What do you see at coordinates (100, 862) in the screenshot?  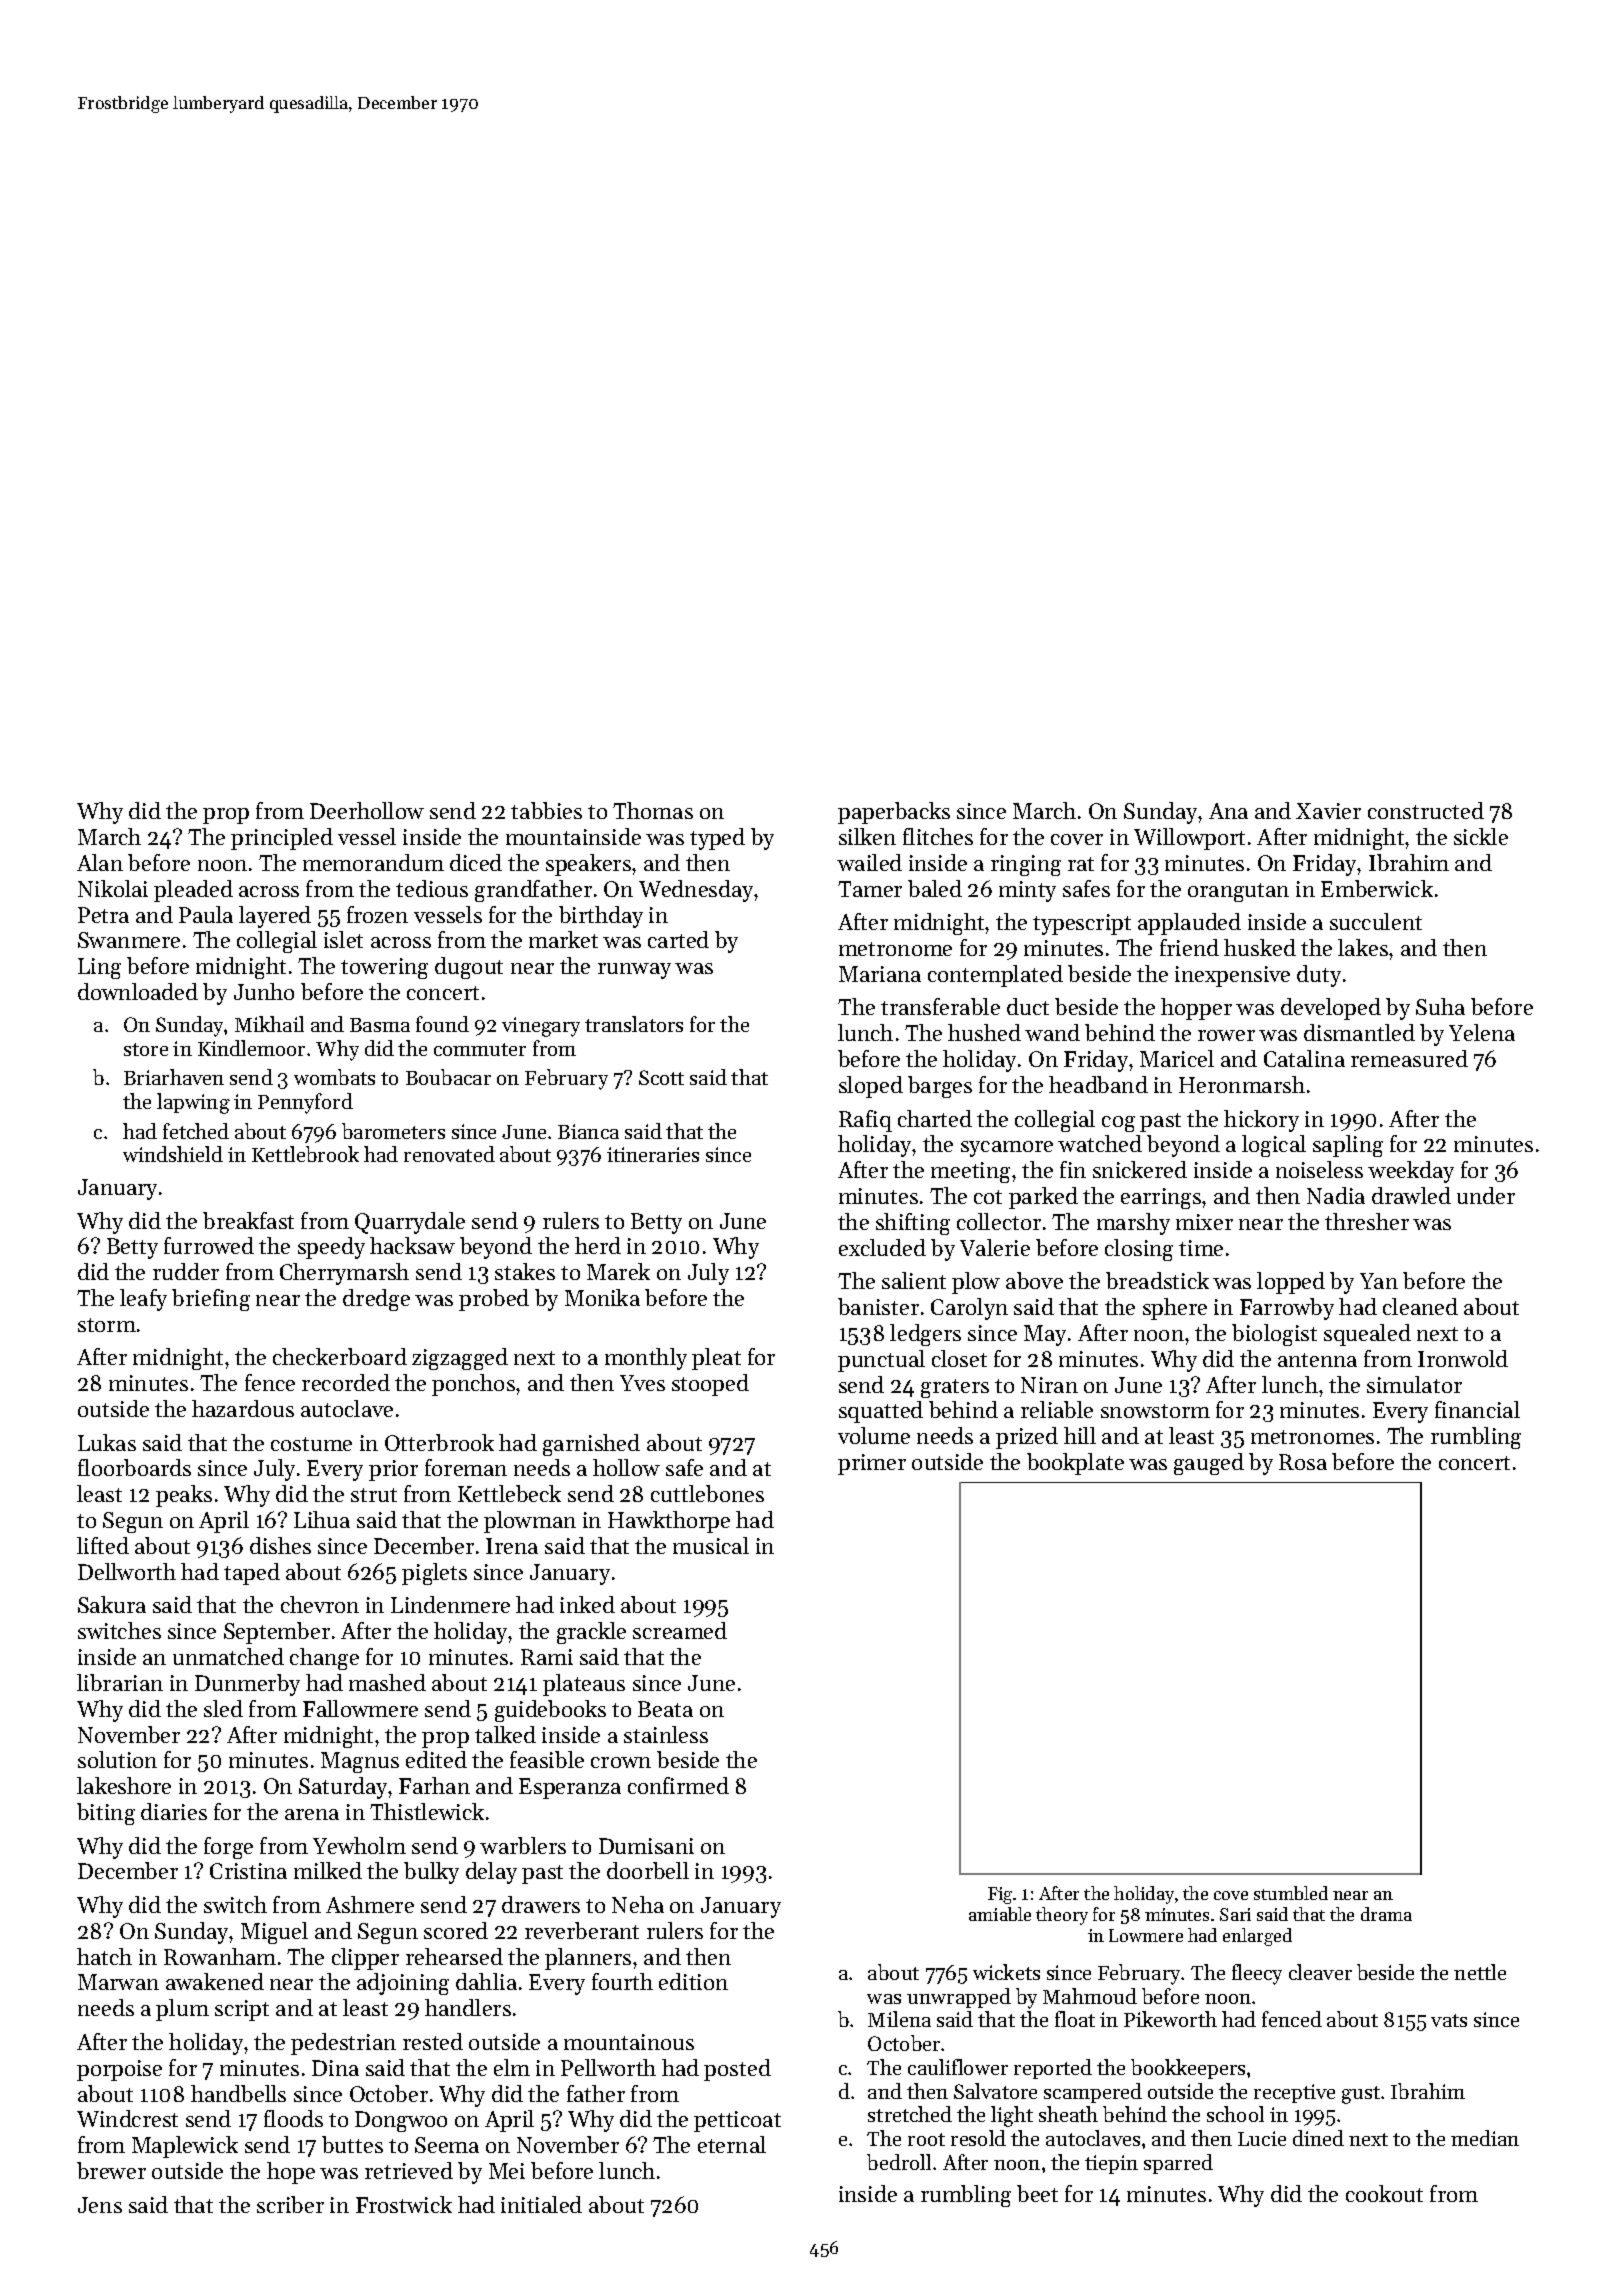 I see `Alan` at bounding box center [100, 862].
